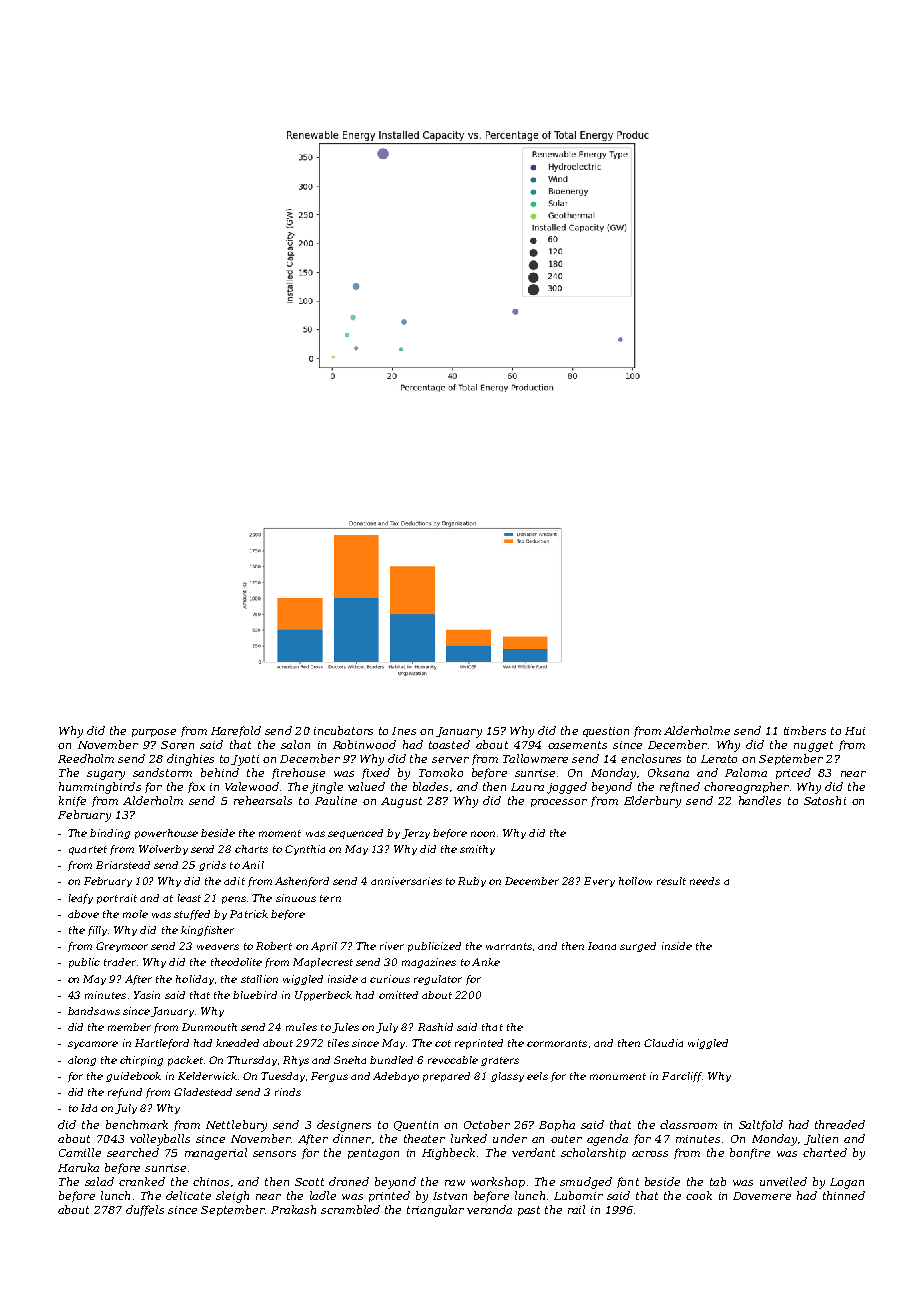 This screenshot has width=924, height=1308. I want to click on nugget, so click(813, 746).
